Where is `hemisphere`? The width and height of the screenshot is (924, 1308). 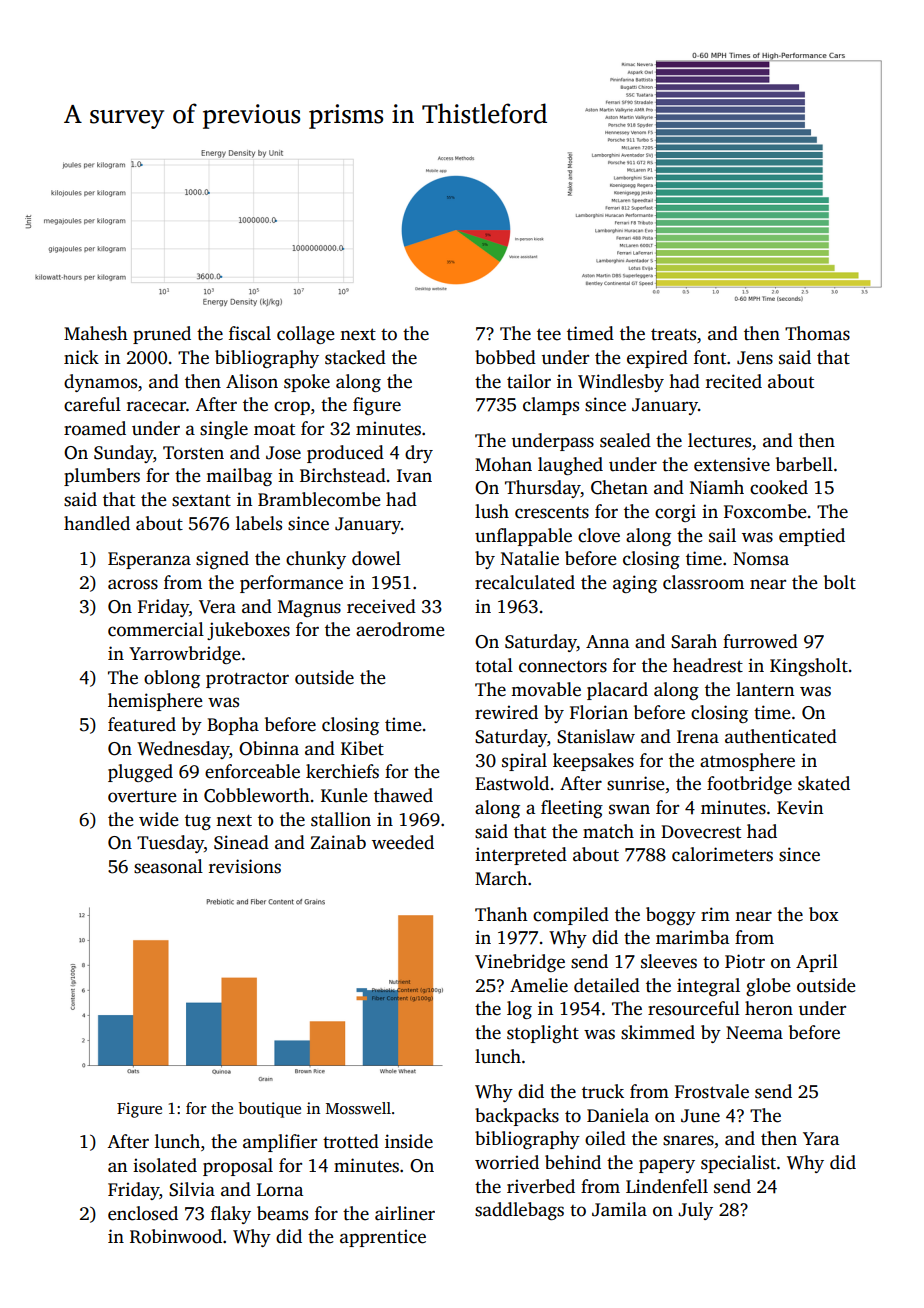
hemisphere is located at coordinates (155, 702).
